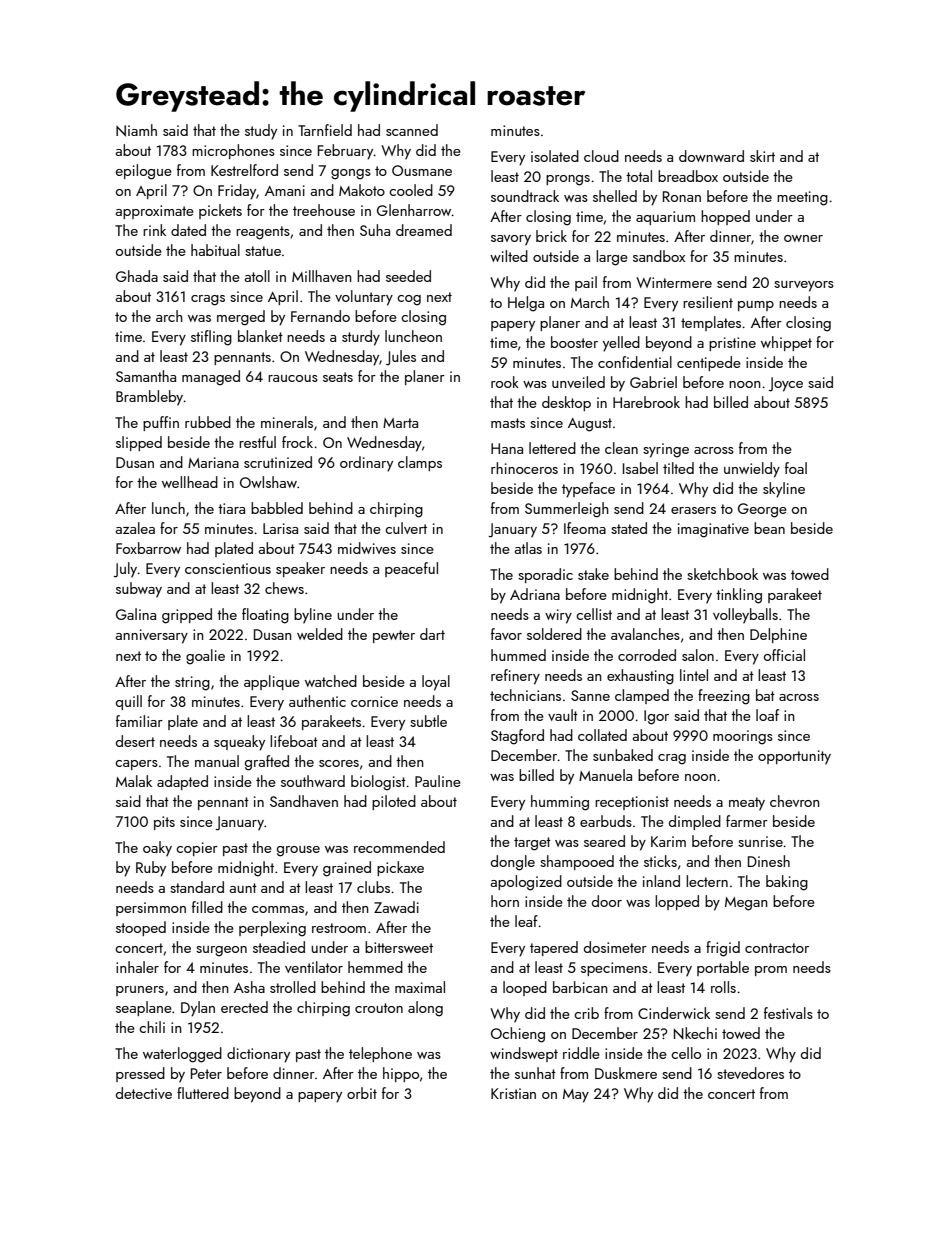  Describe the element at coordinates (409, 300) in the screenshot. I see `cog` at that location.
